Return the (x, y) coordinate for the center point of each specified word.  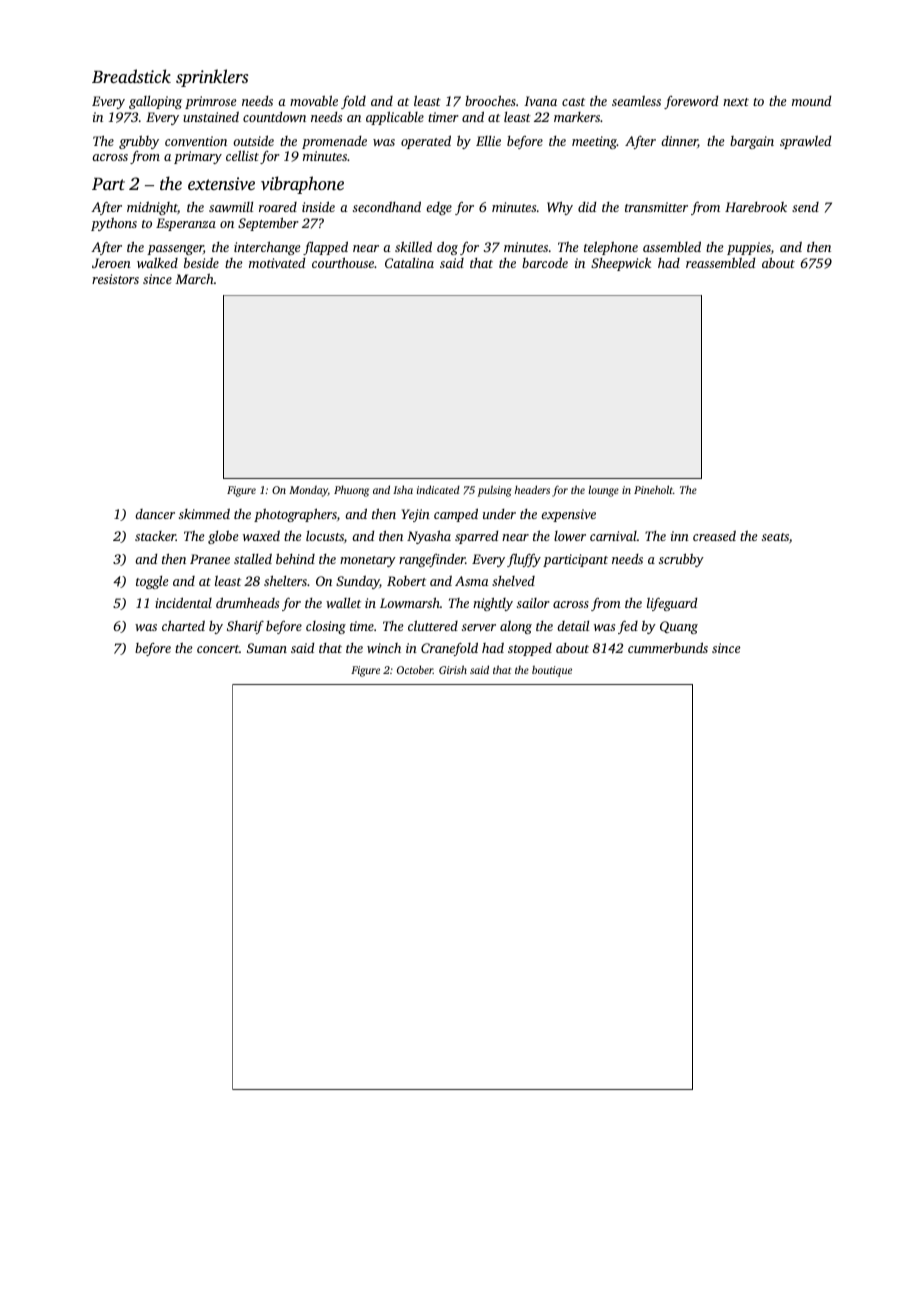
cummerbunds (668, 647)
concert (218, 649)
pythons (114, 224)
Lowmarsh (410, 602)
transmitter (656, 207)
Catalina (409, 263)
